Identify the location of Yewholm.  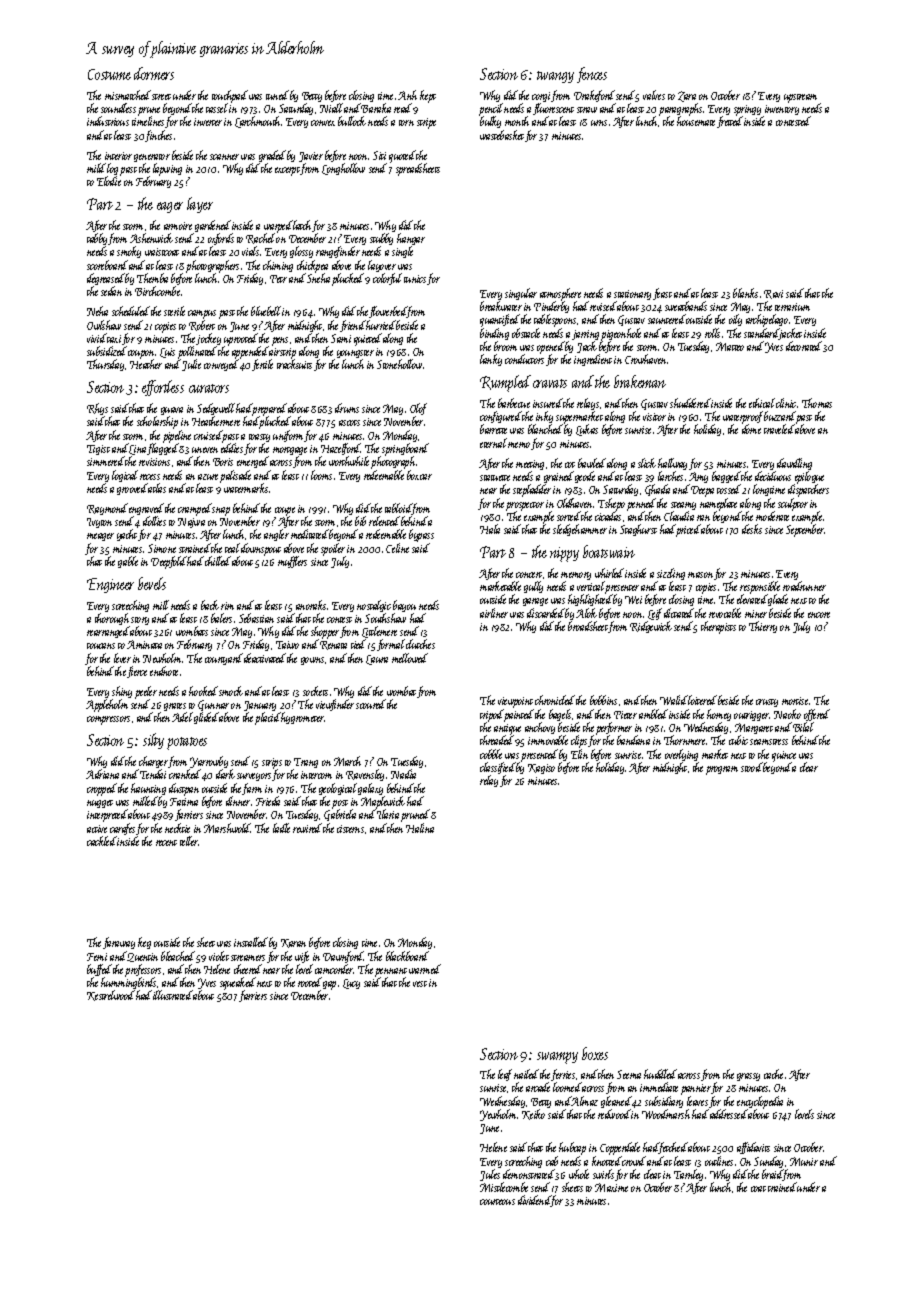
(499, 1115).
